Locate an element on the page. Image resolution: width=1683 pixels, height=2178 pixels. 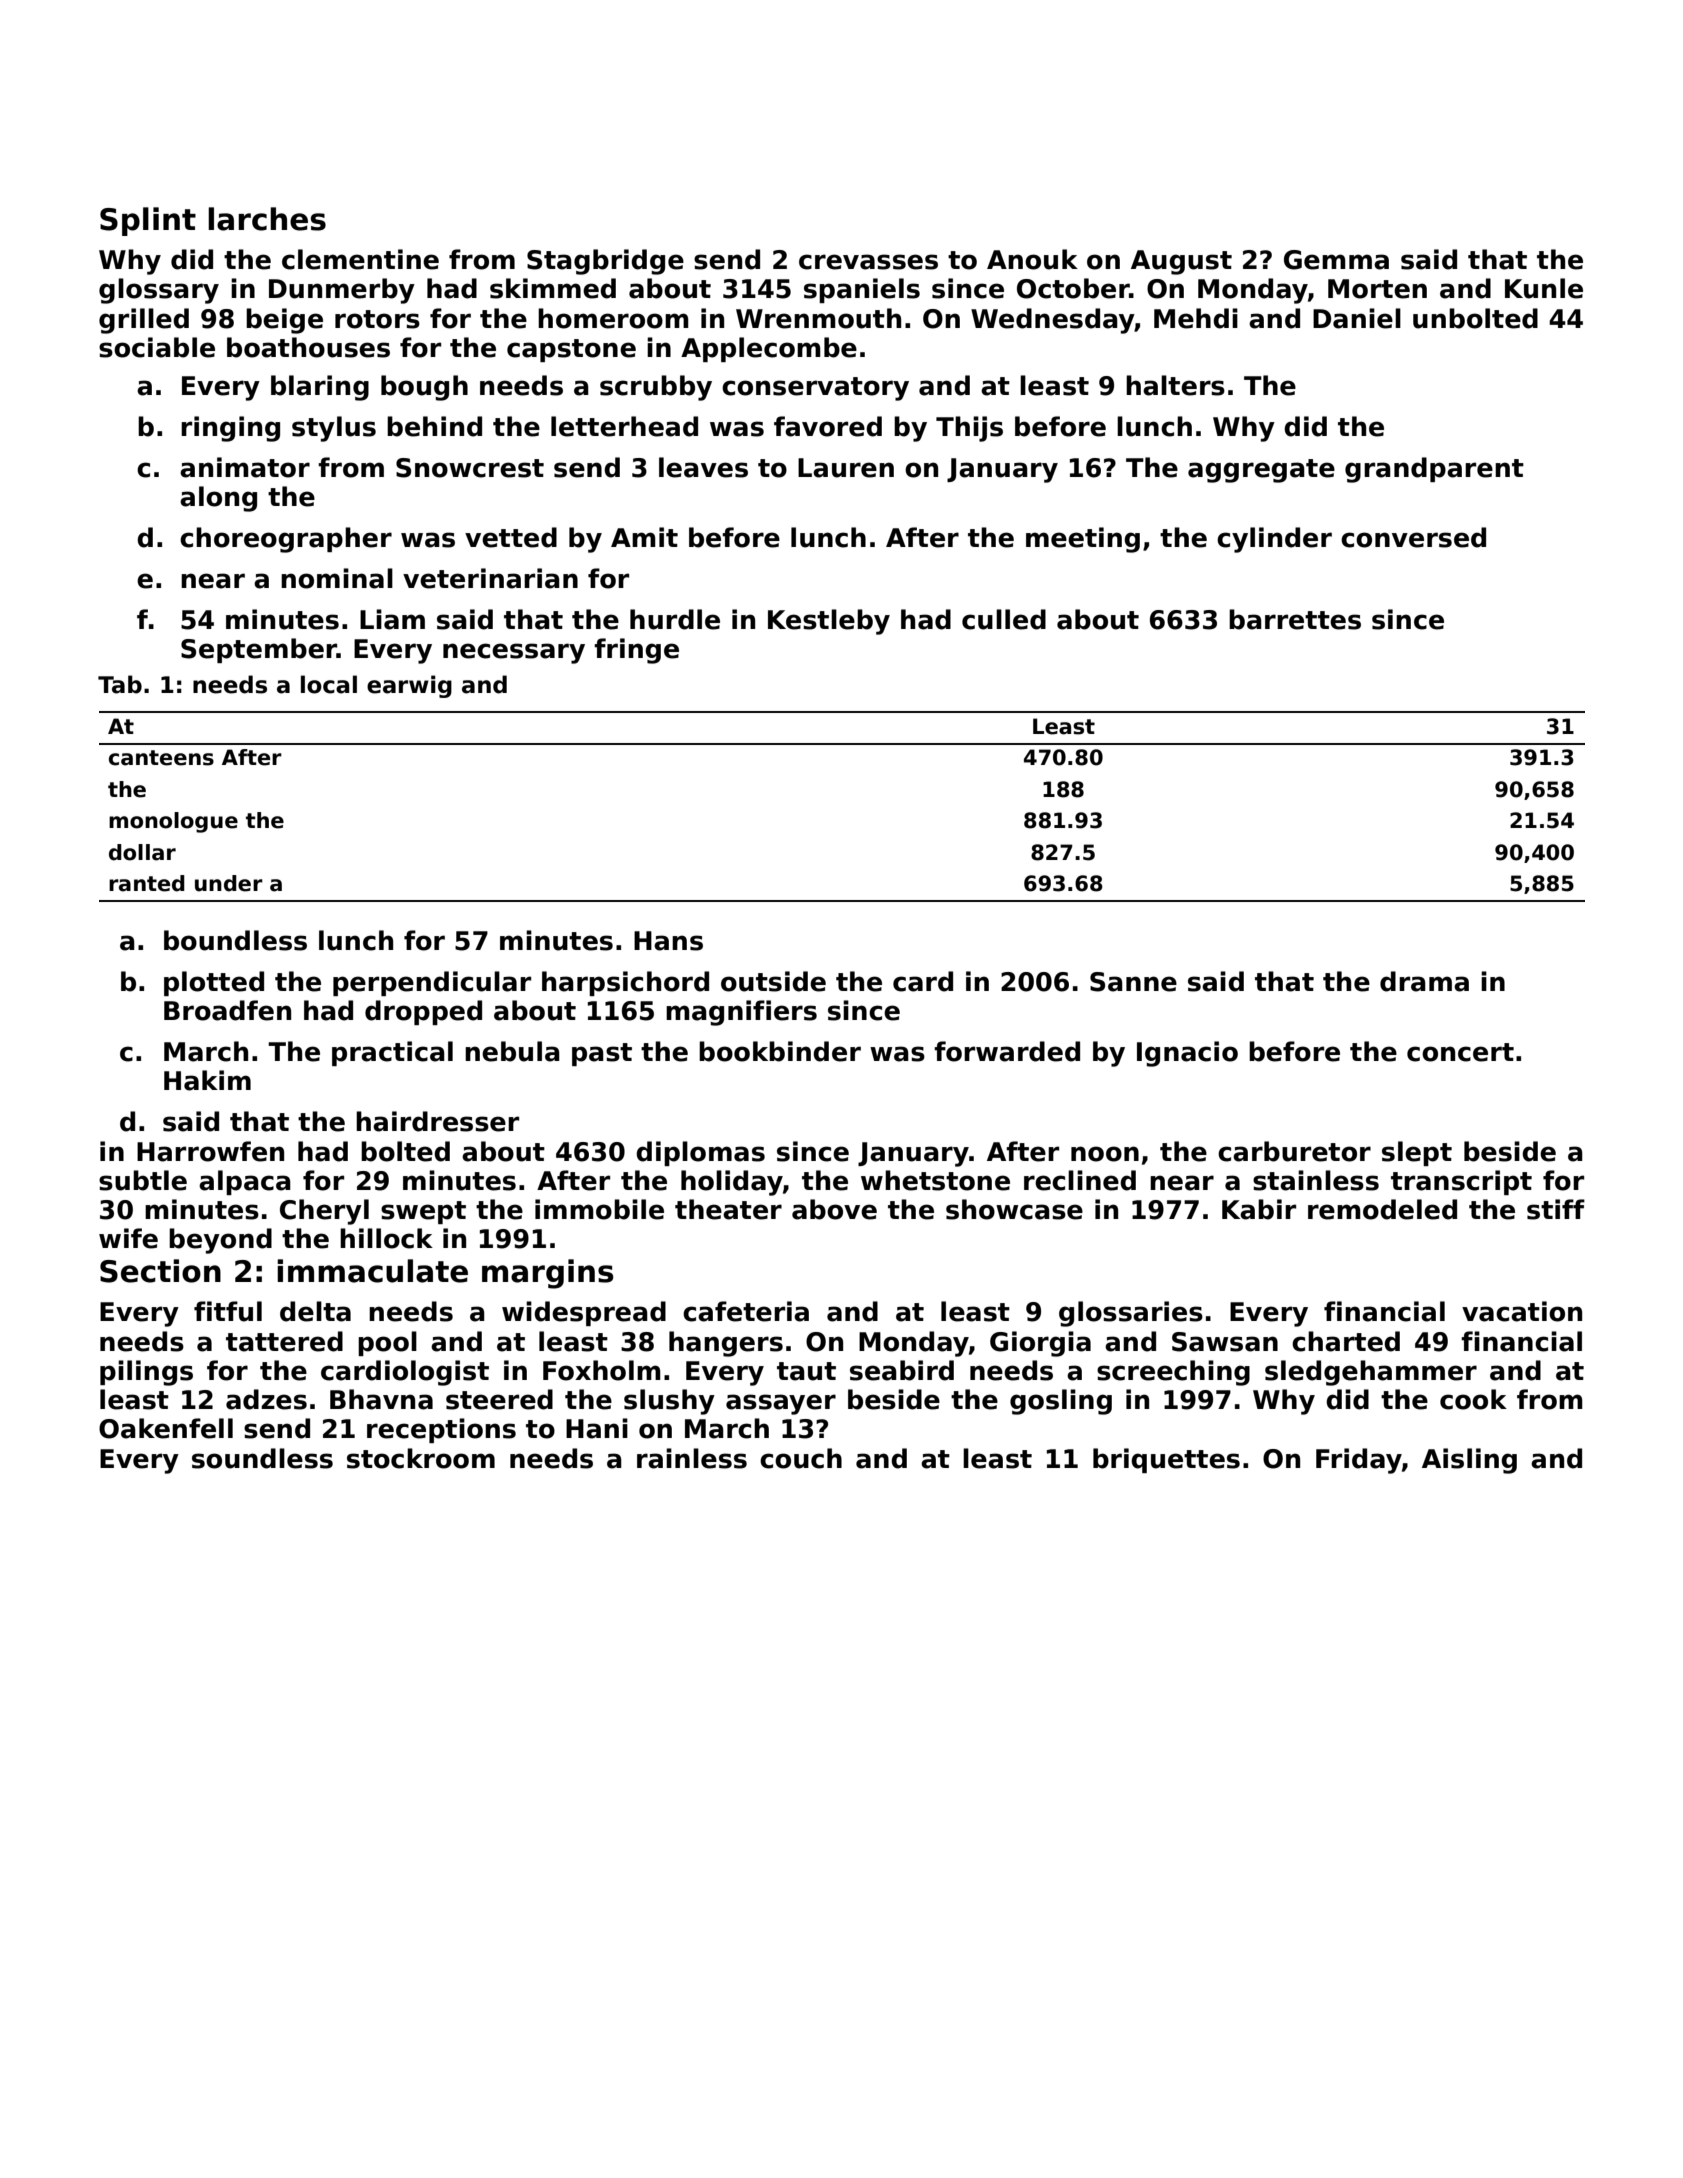
boundless is located at coordinates (235, 940).
